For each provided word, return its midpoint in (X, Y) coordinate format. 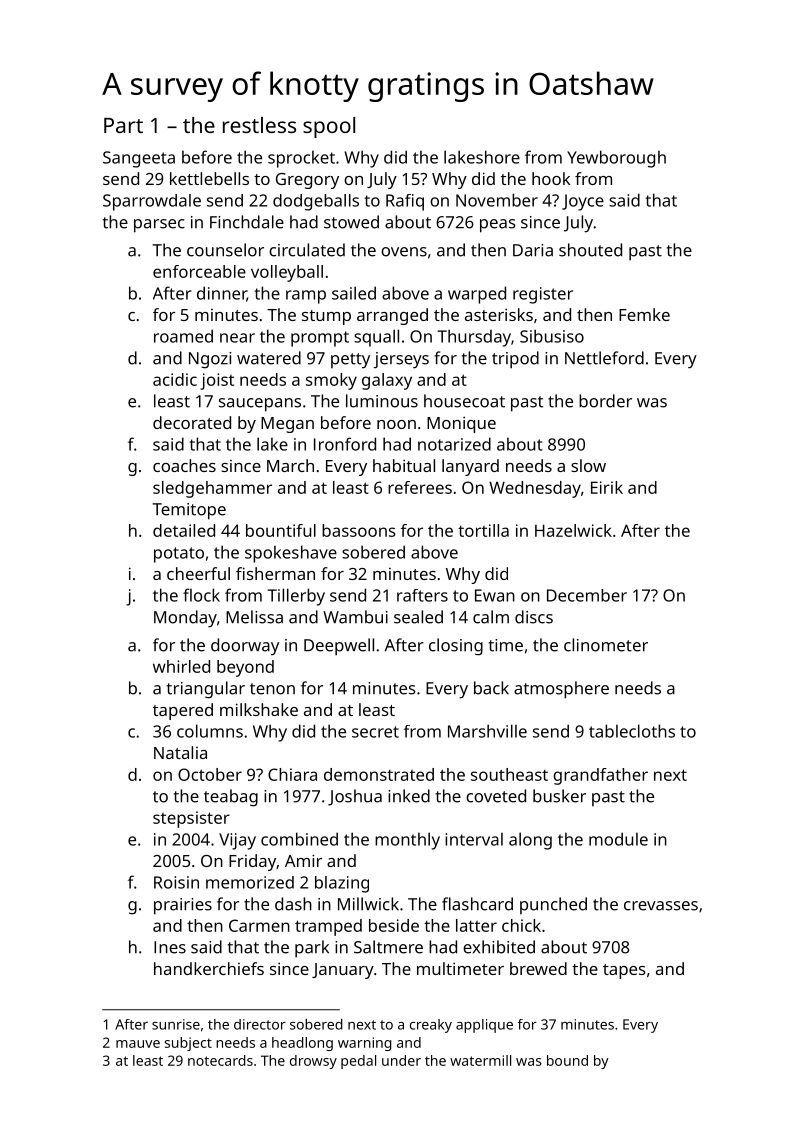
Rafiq (405, 202)
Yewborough (616, 159)
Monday (185, 619)
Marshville (487, 731)
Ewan (495, 595)
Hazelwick (573, 530)
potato (179, 555)
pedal (358, 1062)
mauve (138, 1044)
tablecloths (632, 731)
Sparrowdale (152, 202)
